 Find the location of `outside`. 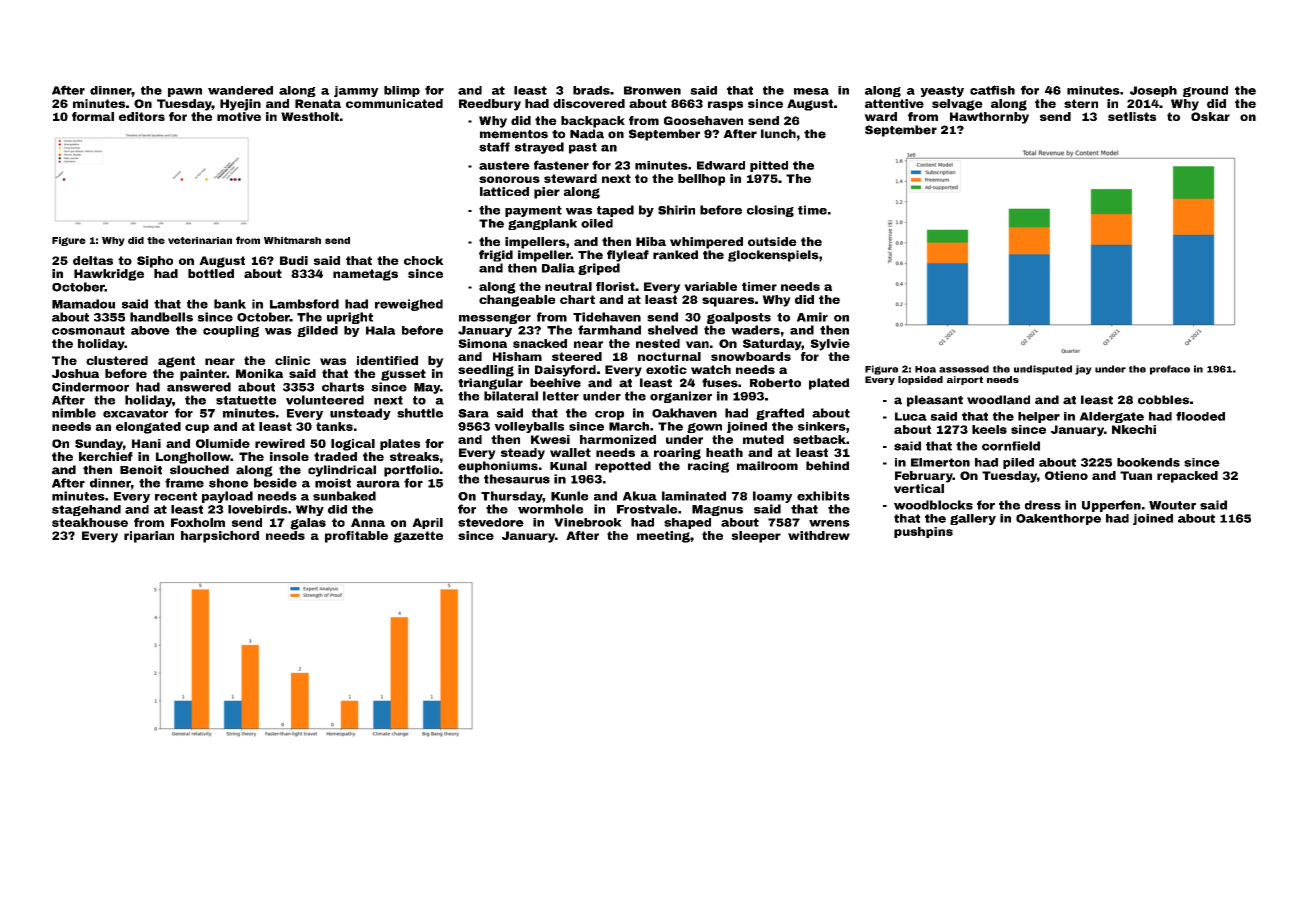

outside is located at coordinates (772, 241).
